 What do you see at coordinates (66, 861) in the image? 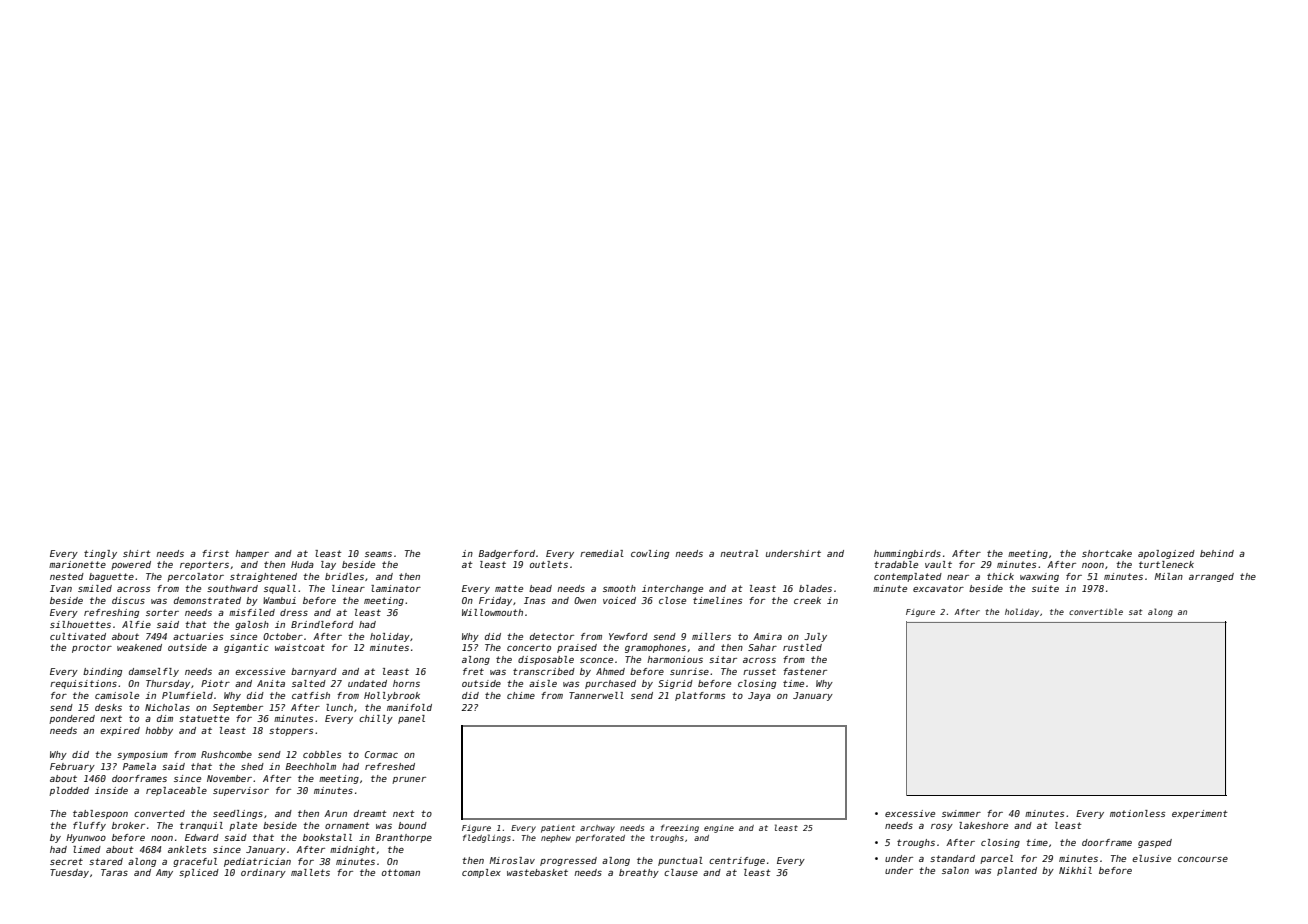
I see `secret` at bounding box center [66, 861].
